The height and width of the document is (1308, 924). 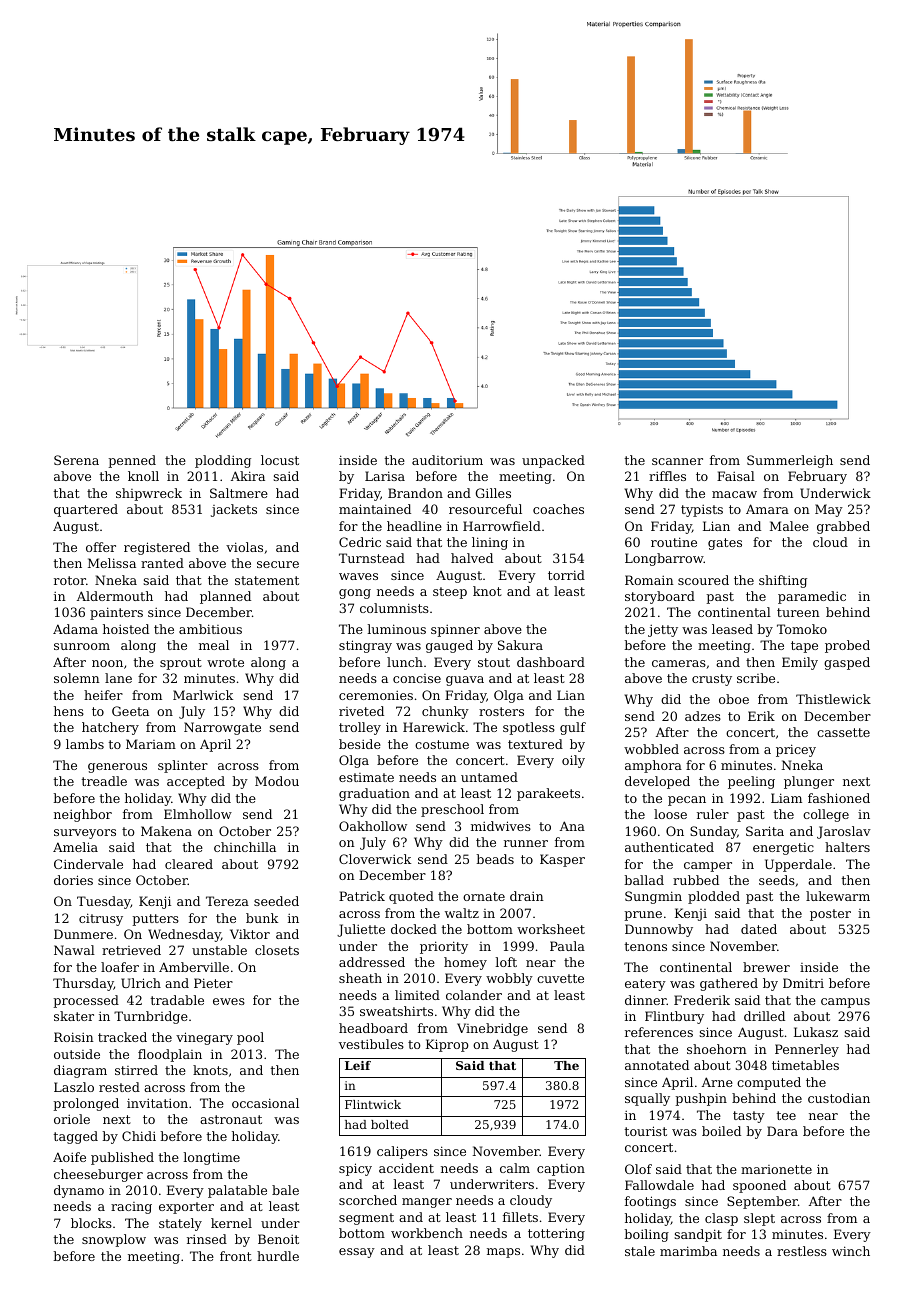 What do you see at coordinates (85, 744) in the document?
I see `lambs` at bounding box center [85, 744].
